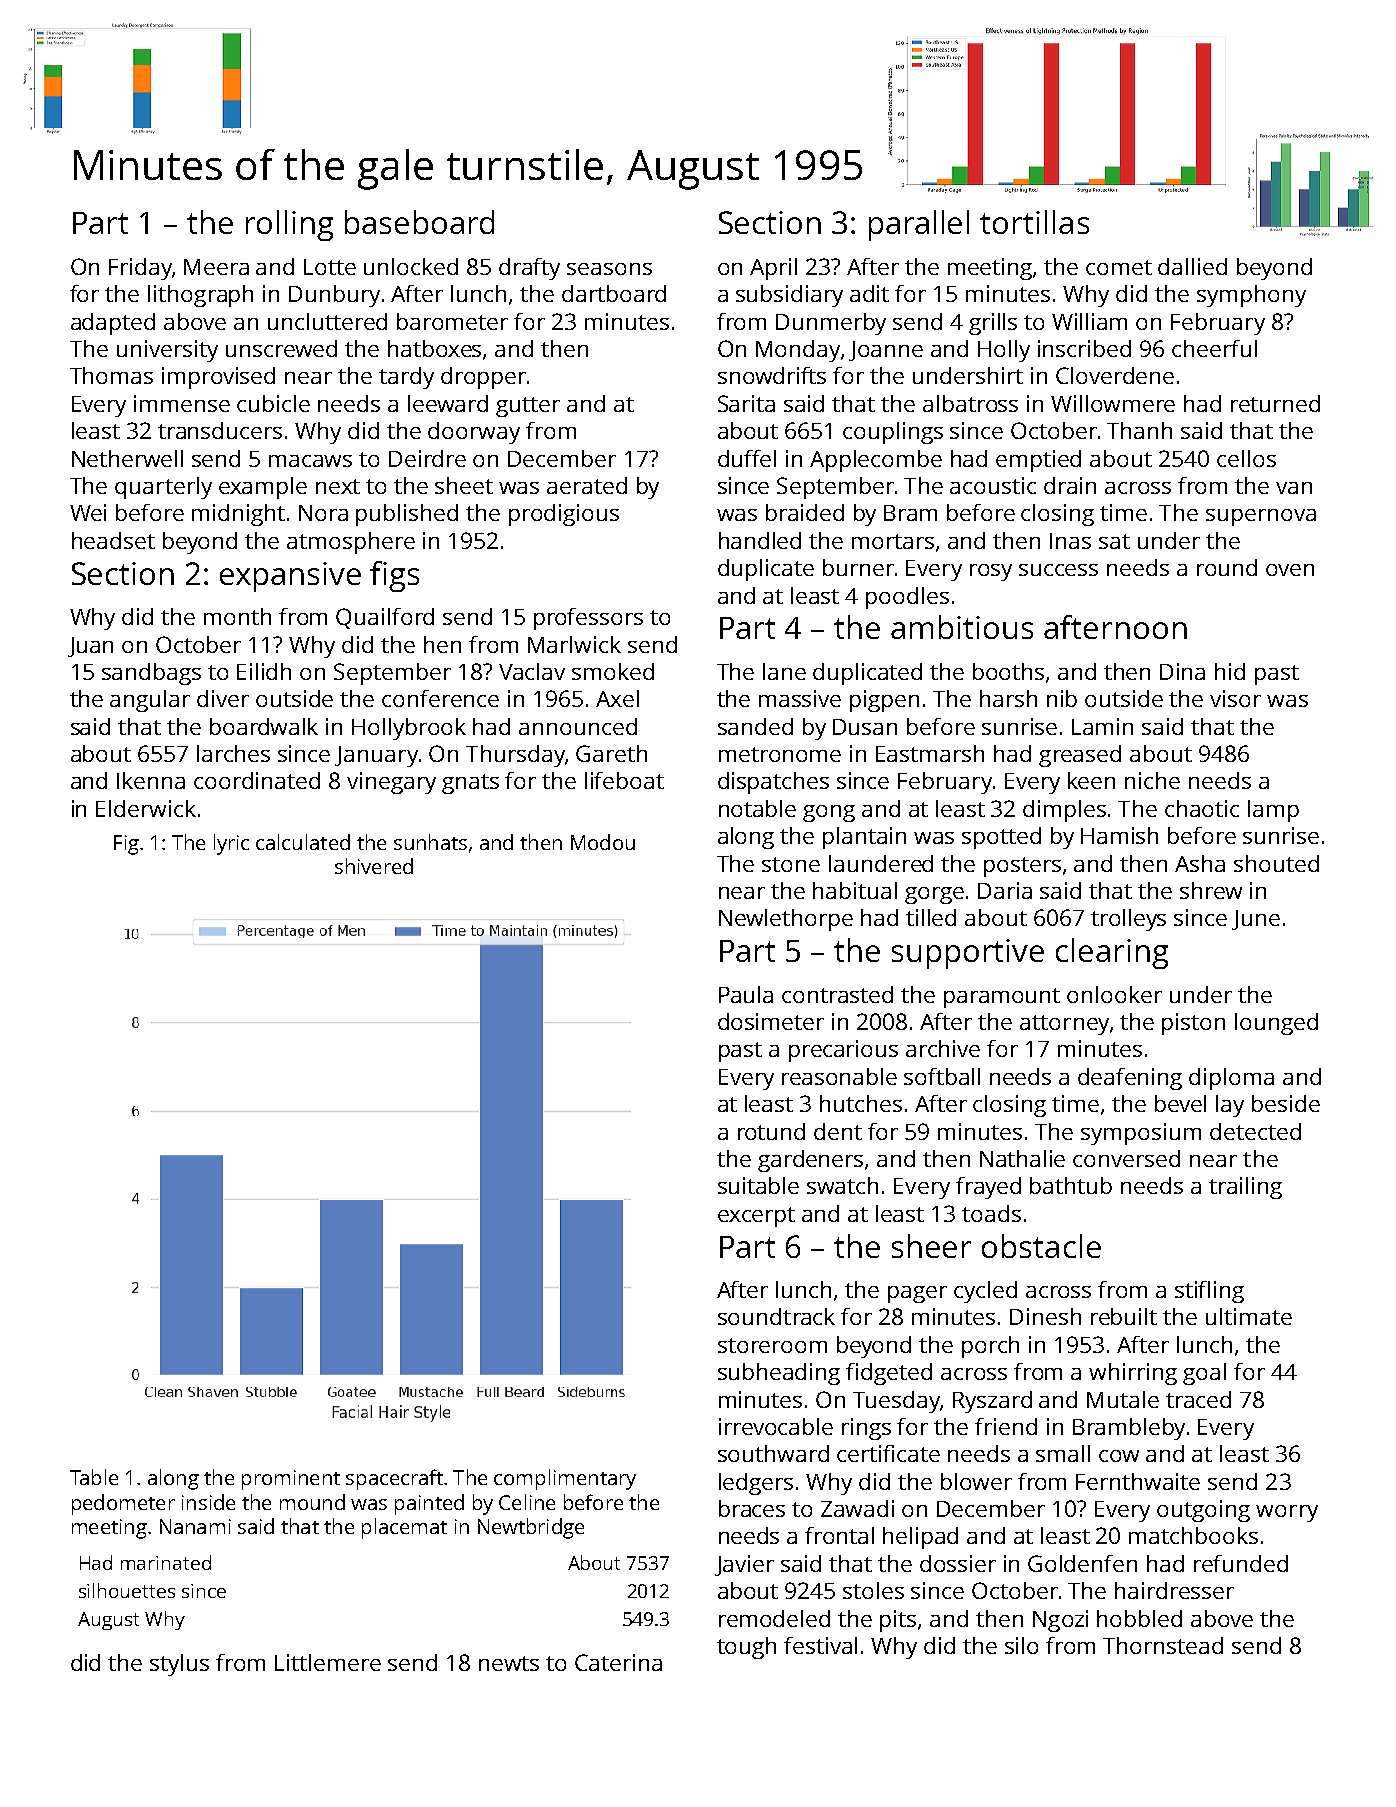 Image resolution: width=1396 pixels, height=1807 pixels. I want to click on unlocked, so click(411, 266).
